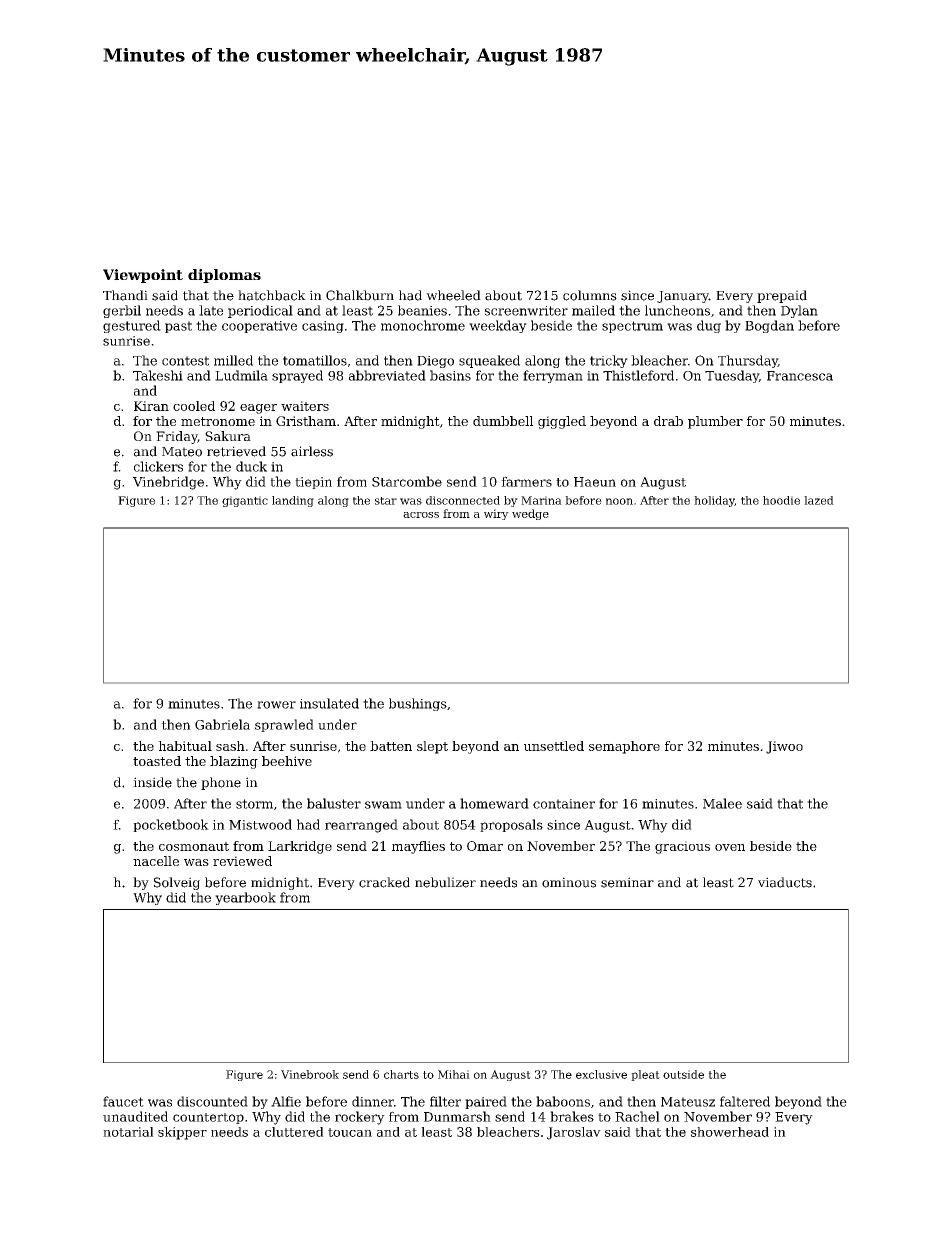  What do you see at coordinates (297, 376) in the screenshot?
I see `sprayed` at bounding box center [297, 376].
